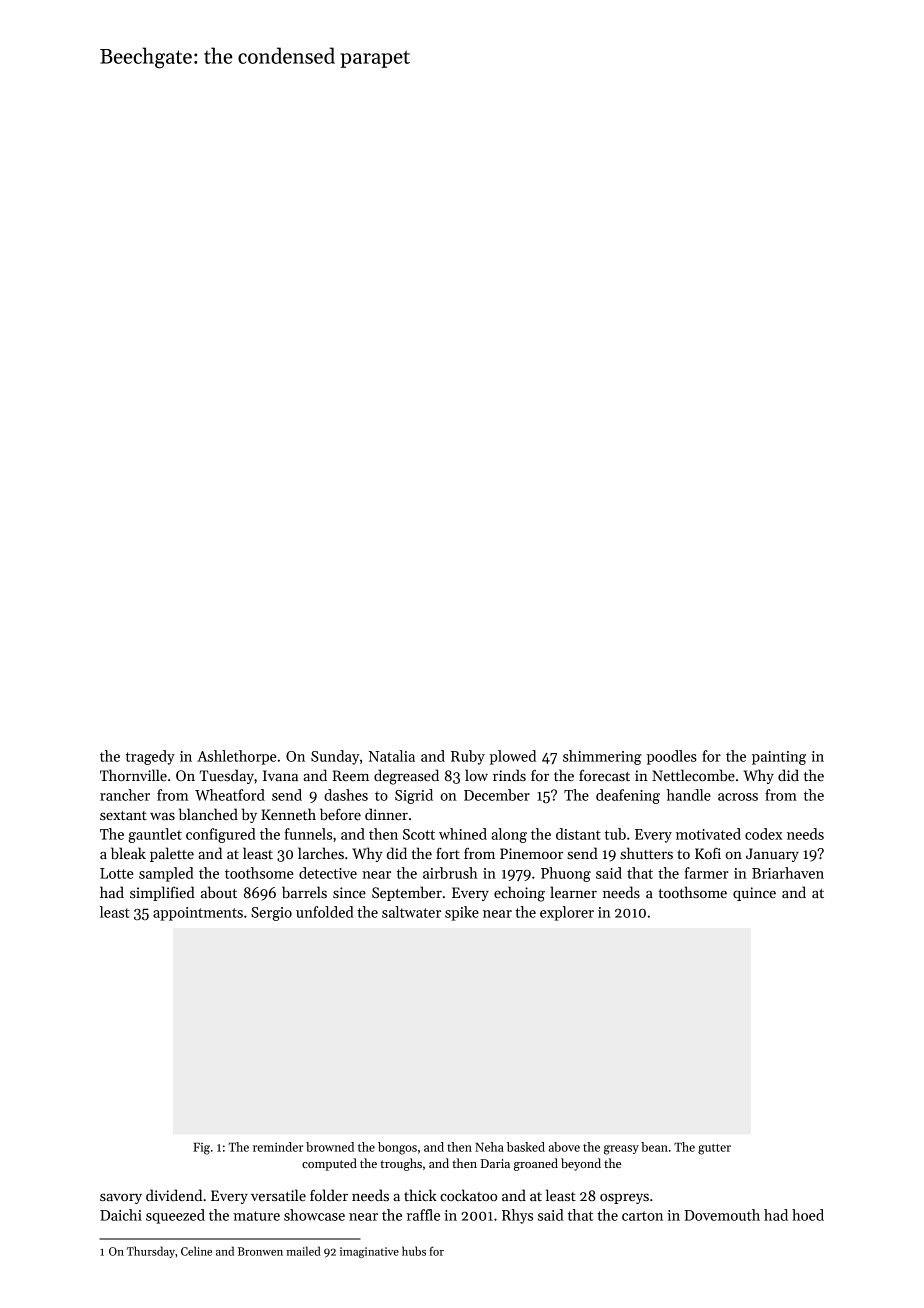  Describe the element at coordinates (407, 893) in the screenshot. I see `September` at that location.
